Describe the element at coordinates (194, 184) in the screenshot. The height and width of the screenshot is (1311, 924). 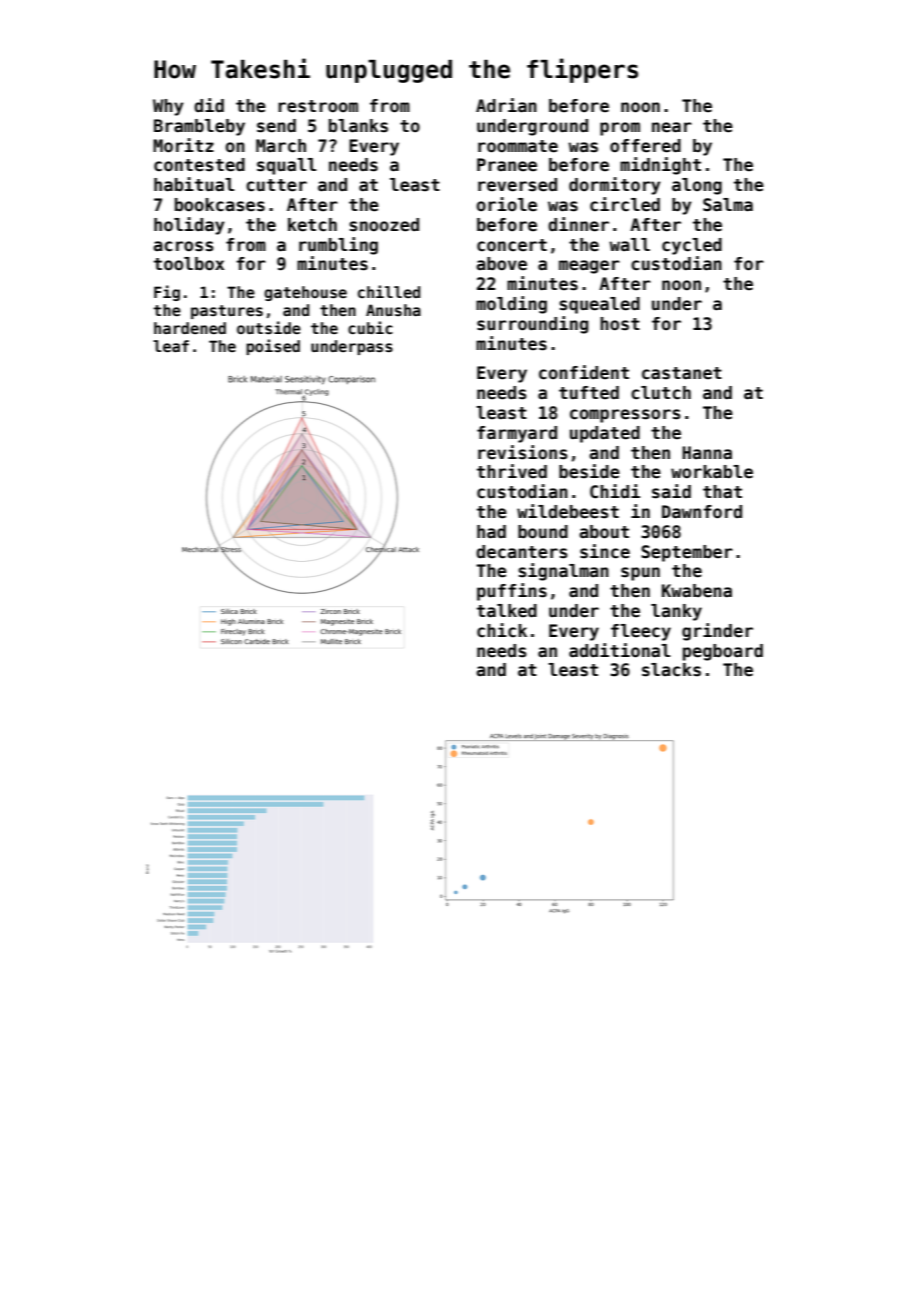
I see `habitual` at that location.
